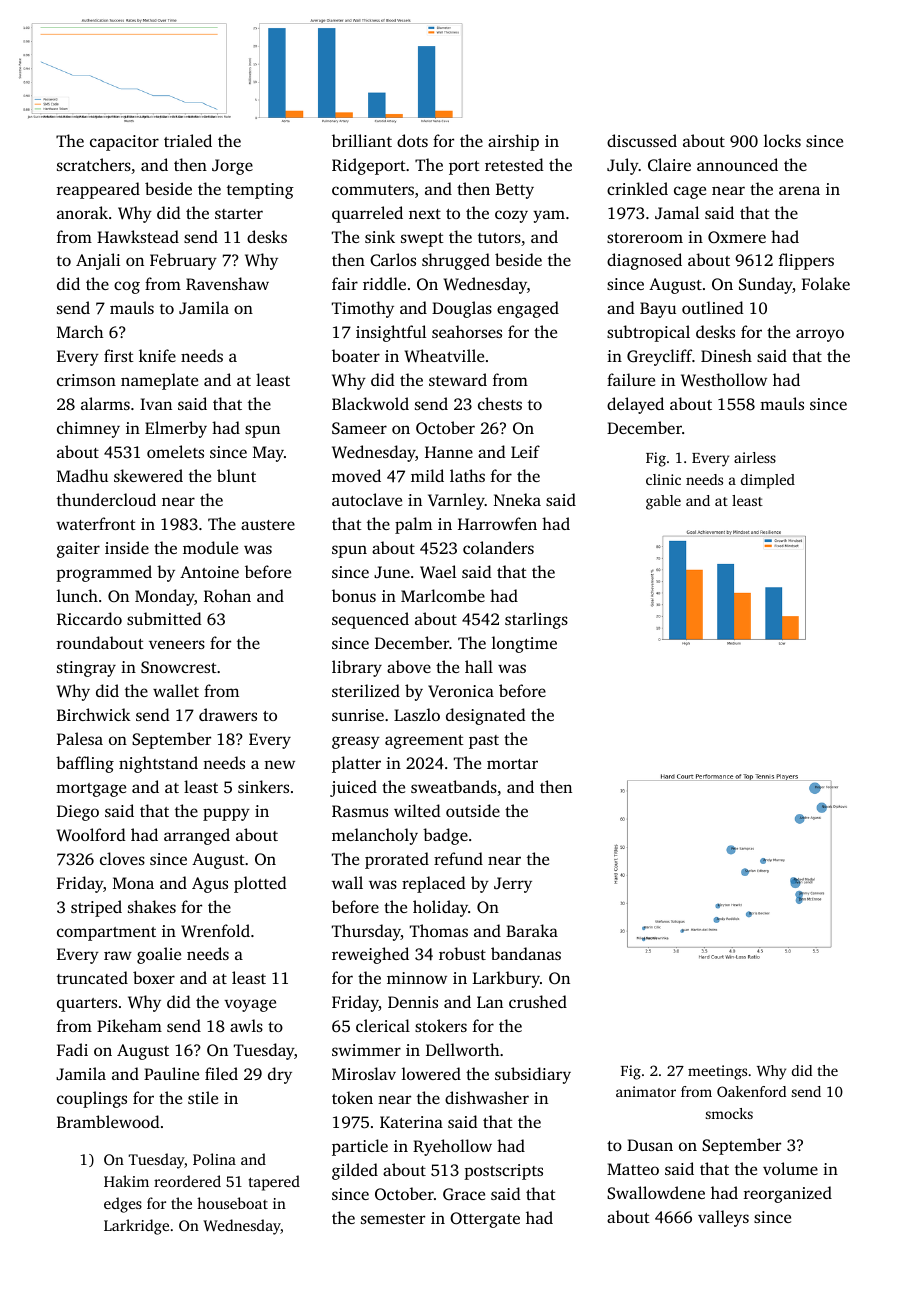  What do you see at coordinates (227, 284) in the page?
I see `Ravenshaw` at bounding box center [227, 284].
